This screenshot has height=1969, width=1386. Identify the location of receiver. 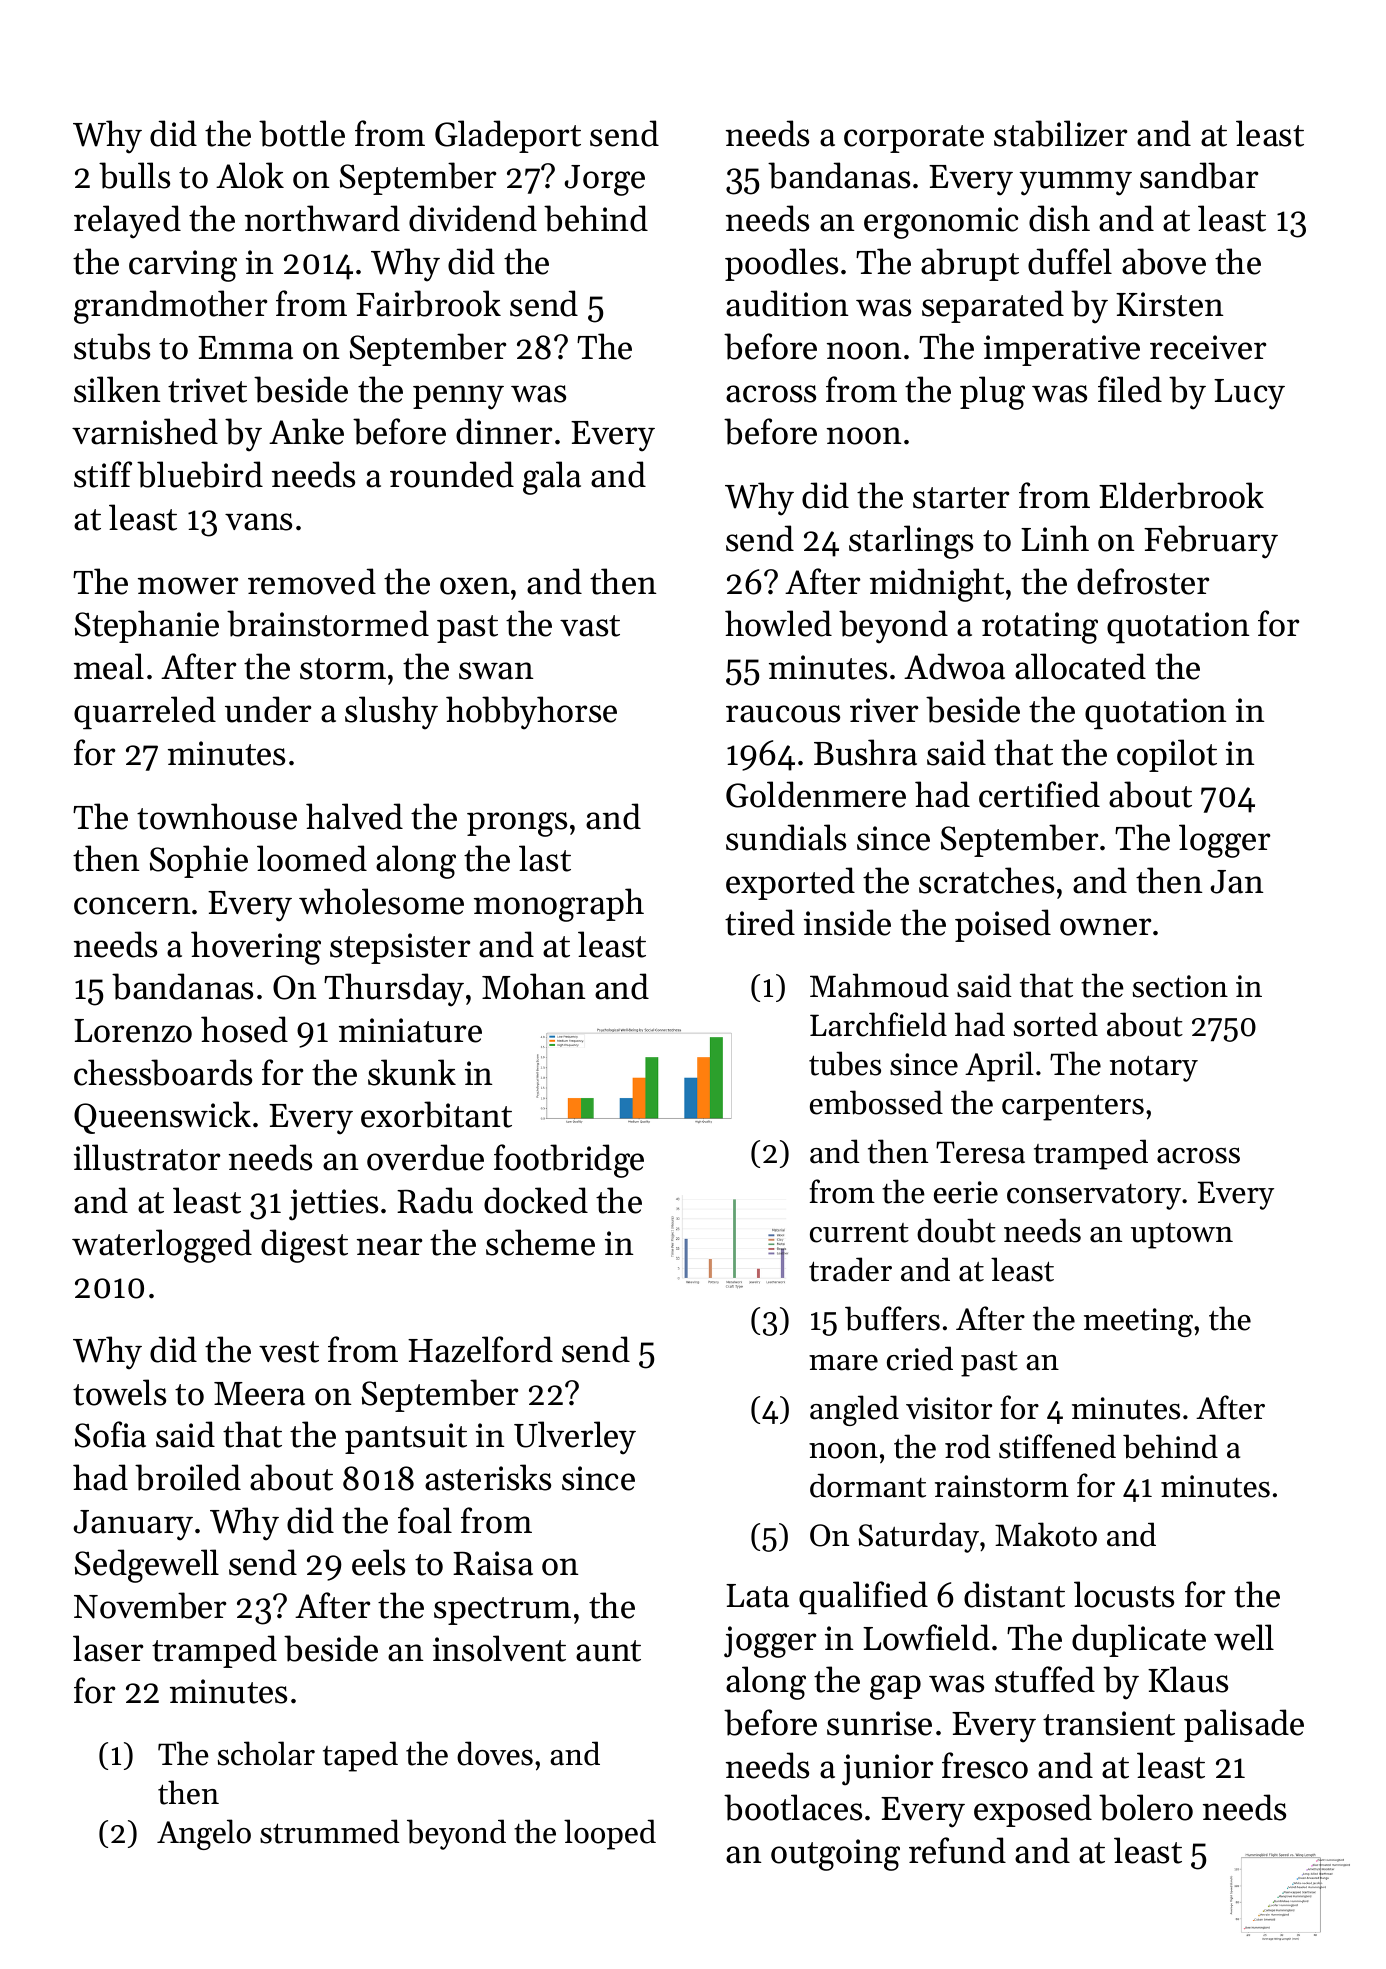
(1208, 347).
